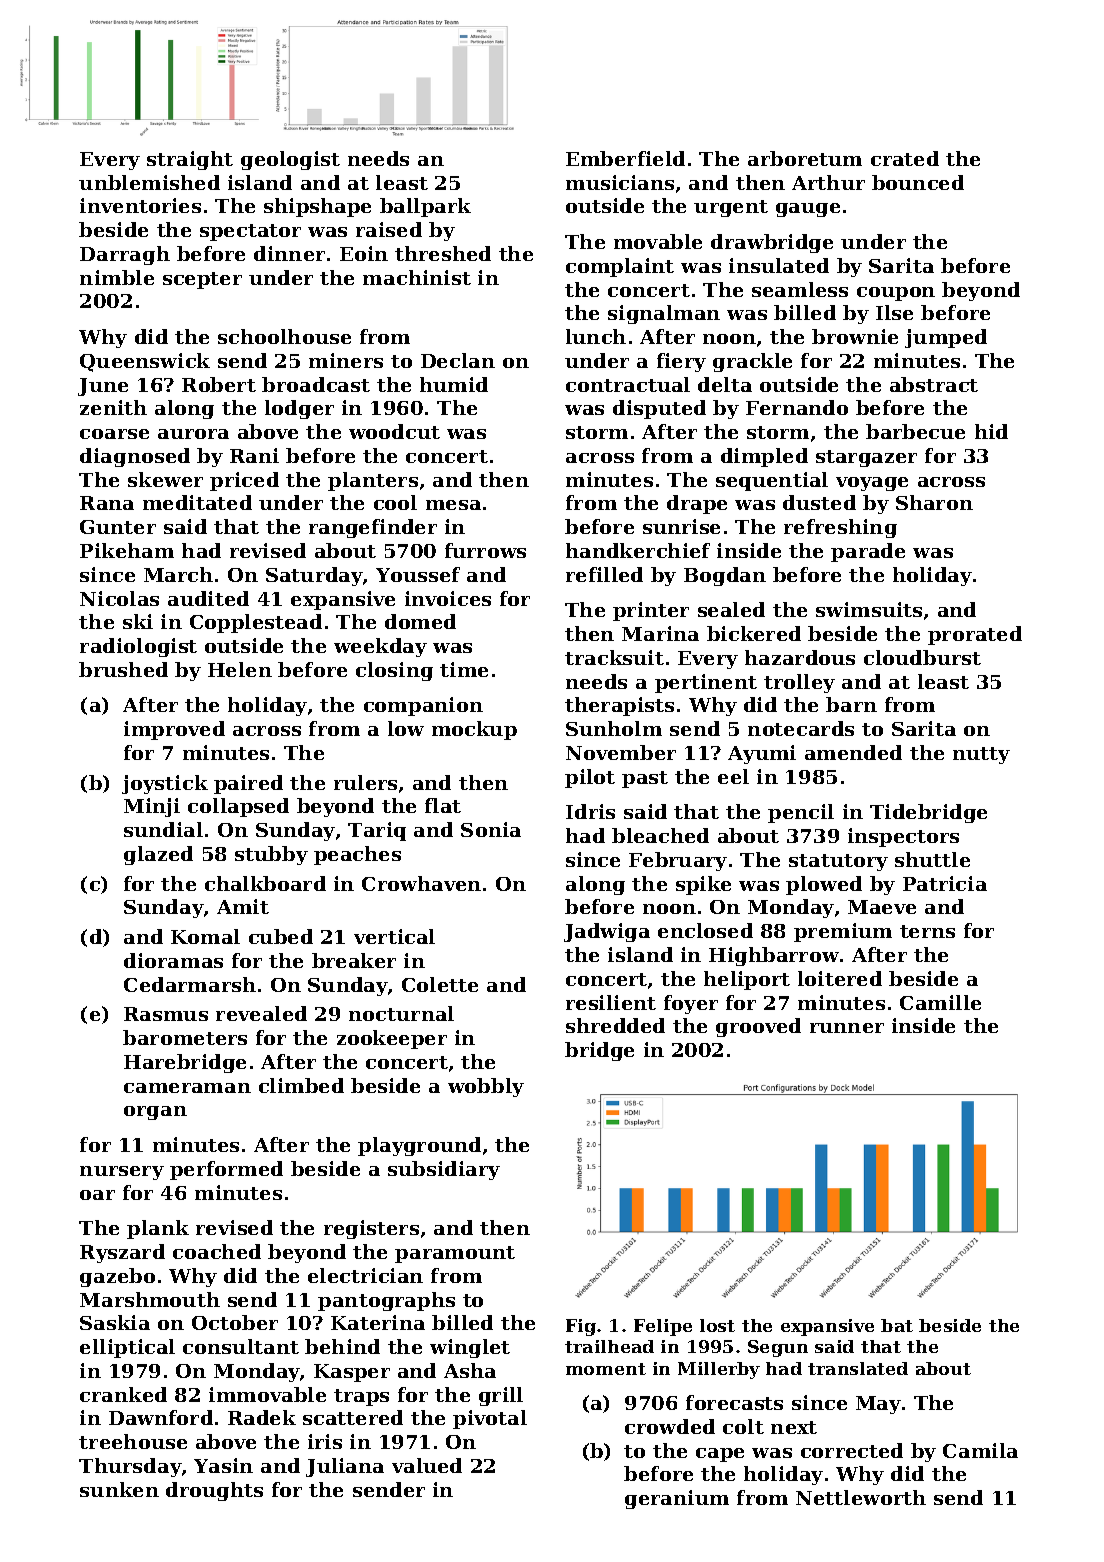 The height and width of the document is (1562, 1104). What do you see at coordinates (262, 1417) in the document?
I see `Radek` at bounding box center [262, 1417].
